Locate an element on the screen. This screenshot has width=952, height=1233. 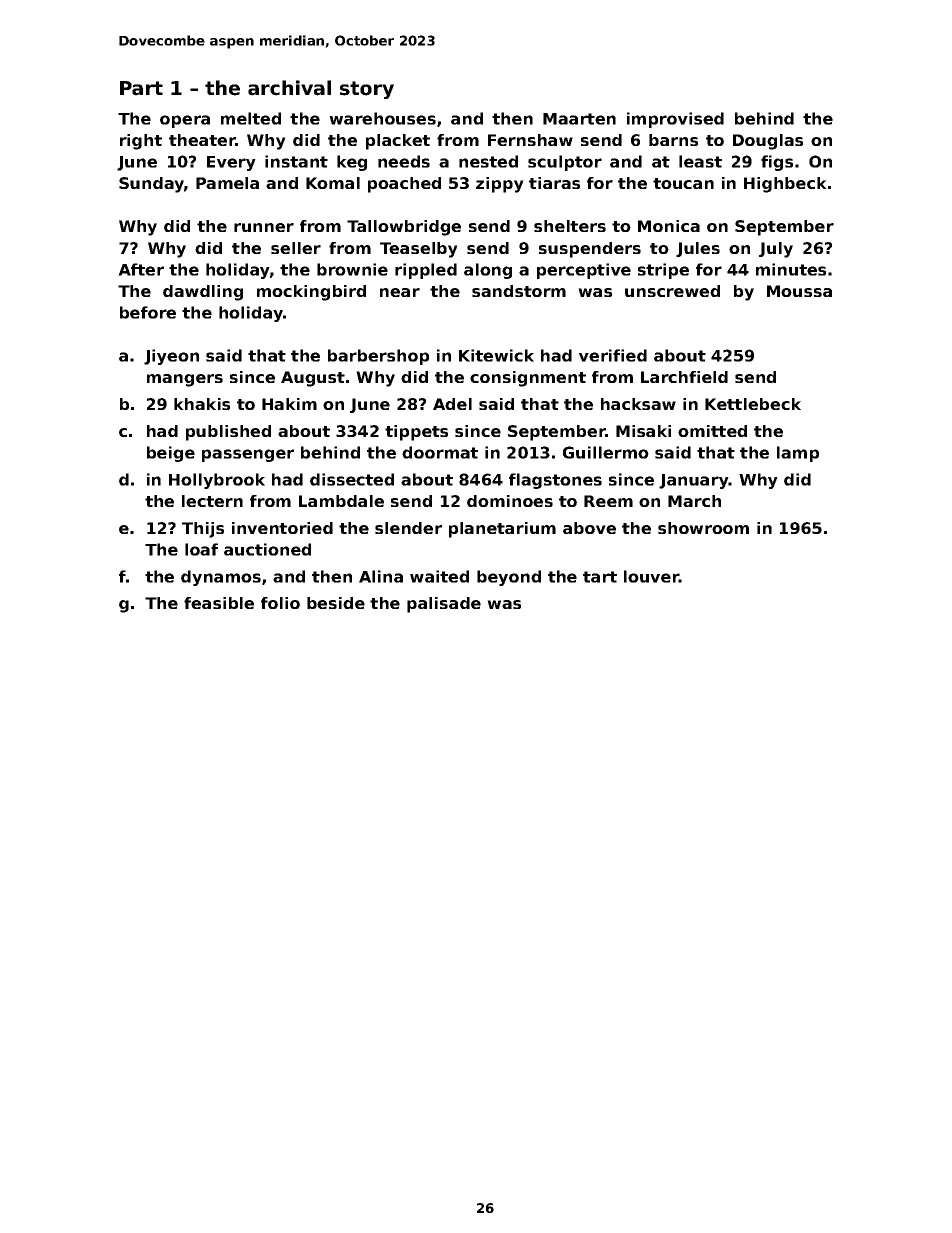
feasible is located at coordinates (219, 603).
